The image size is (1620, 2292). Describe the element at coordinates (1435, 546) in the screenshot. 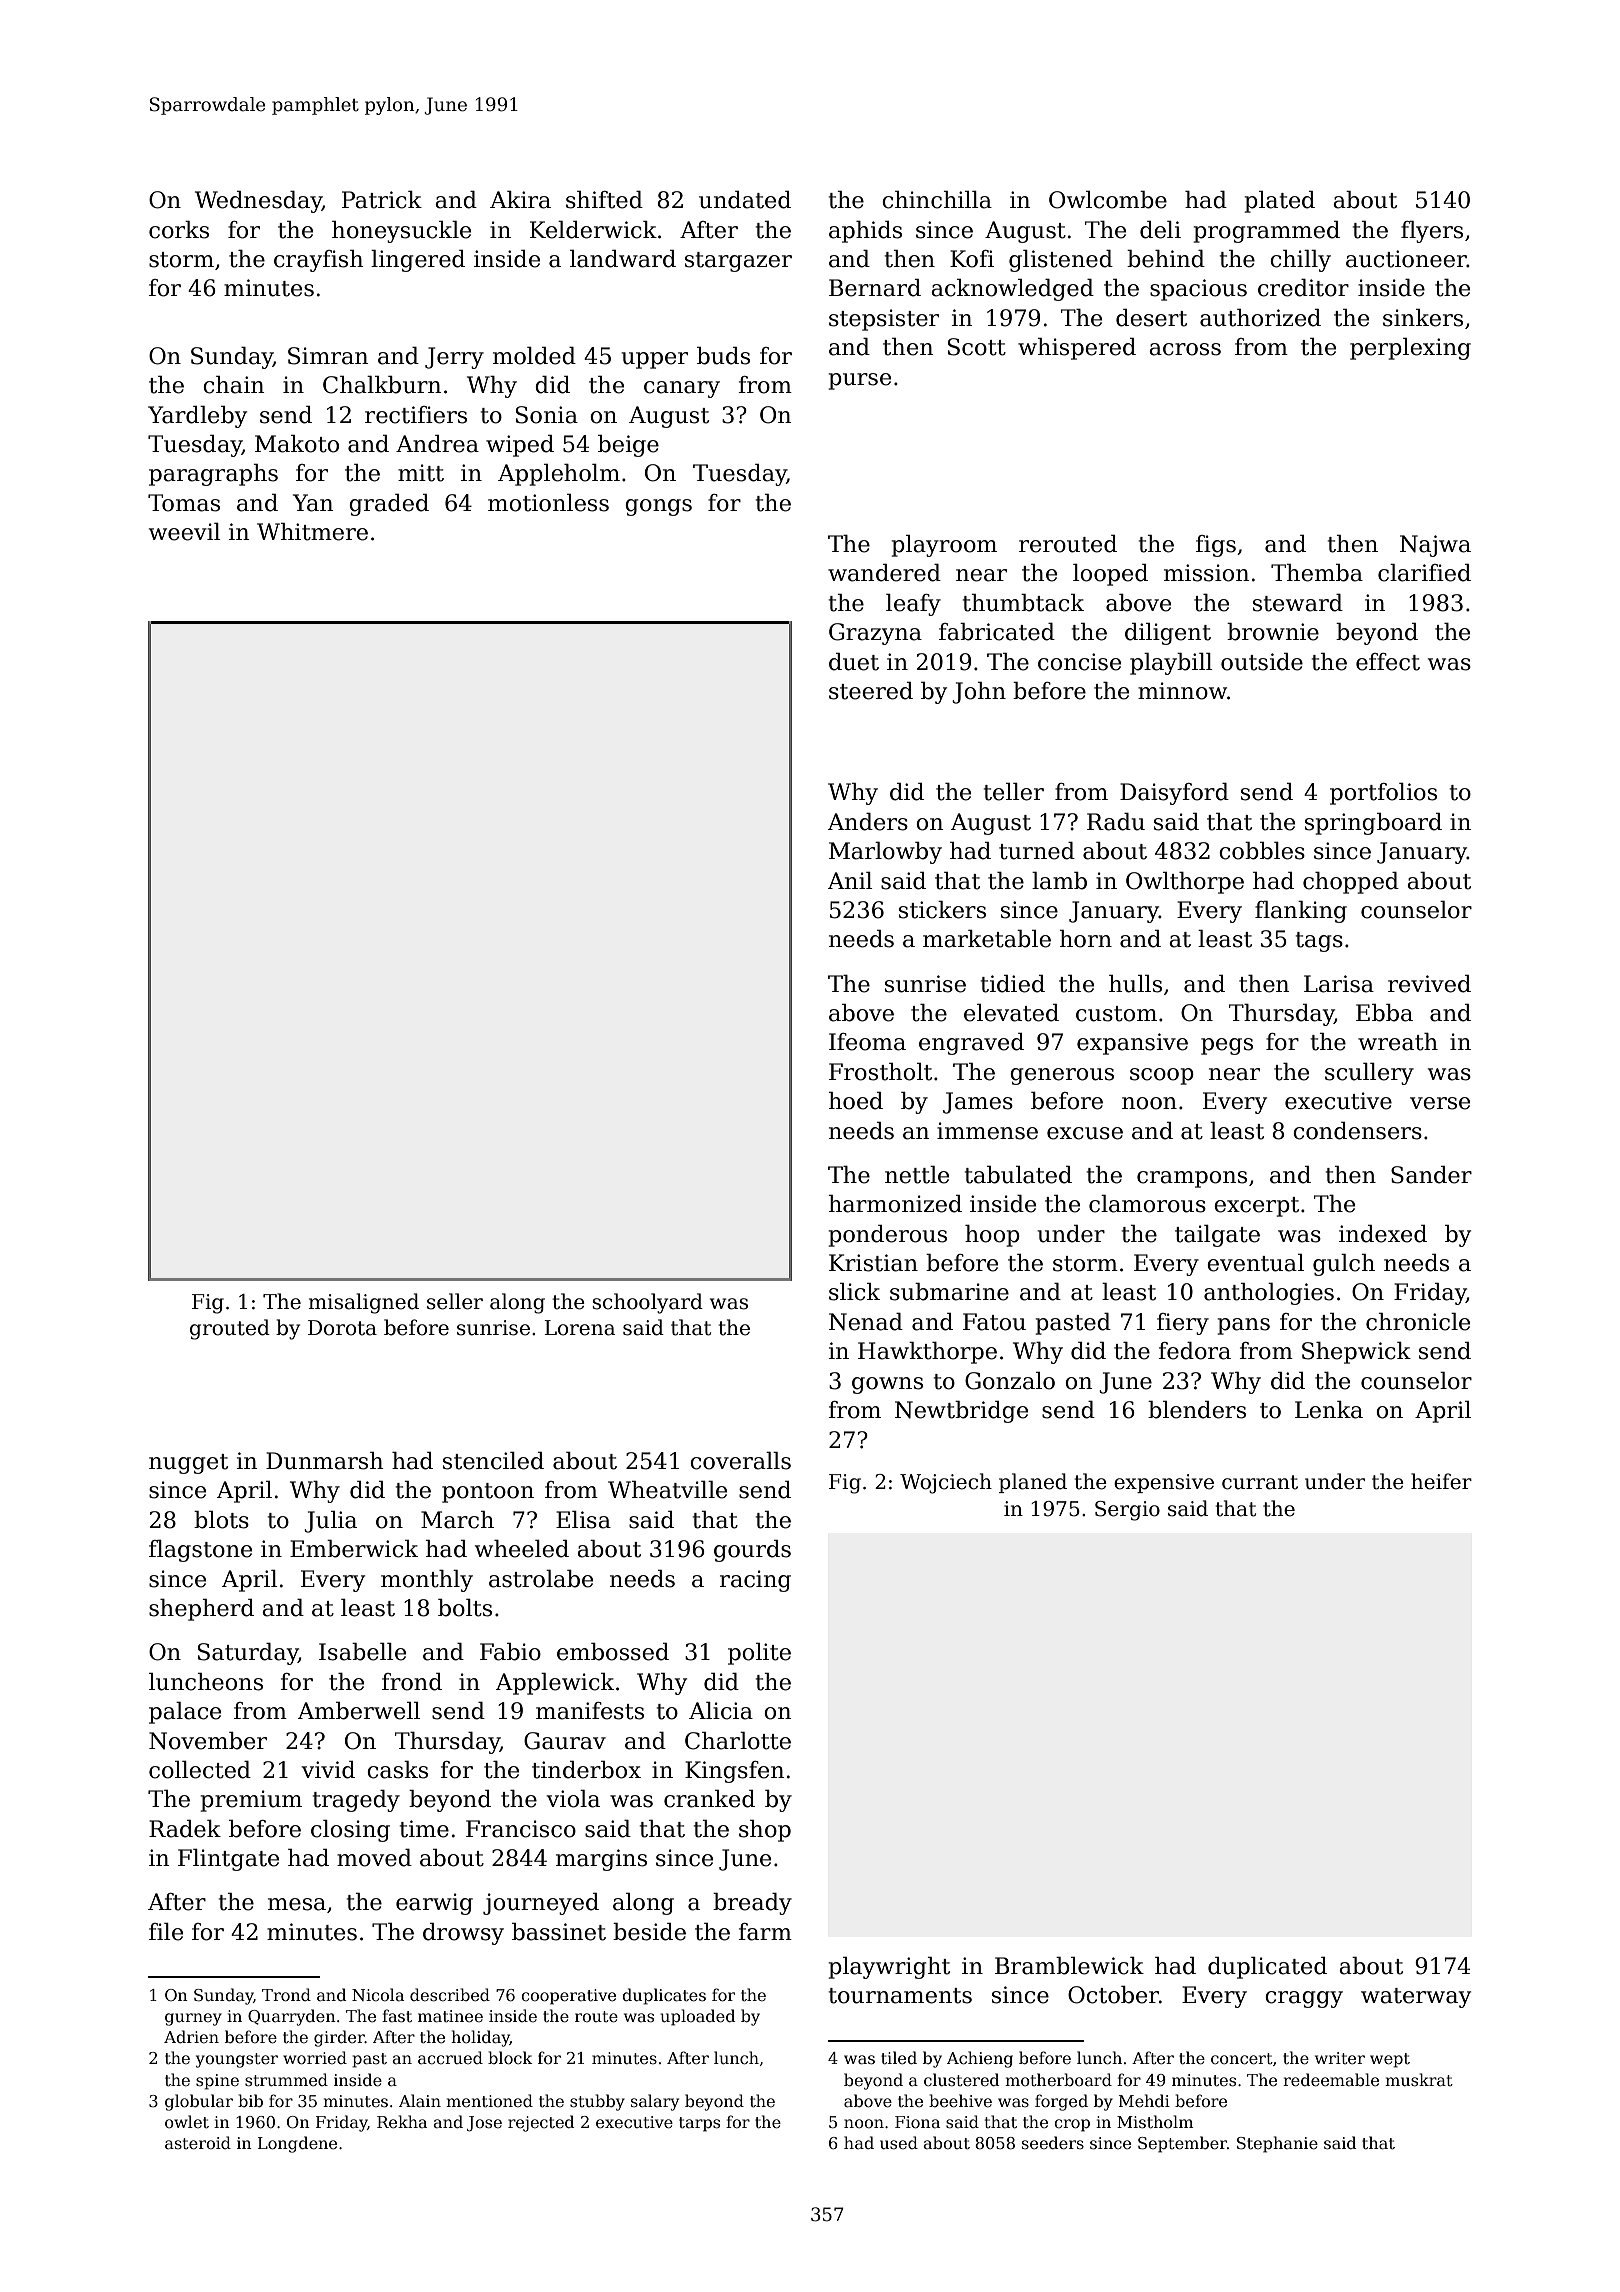

I see `Najwa` at that location.
